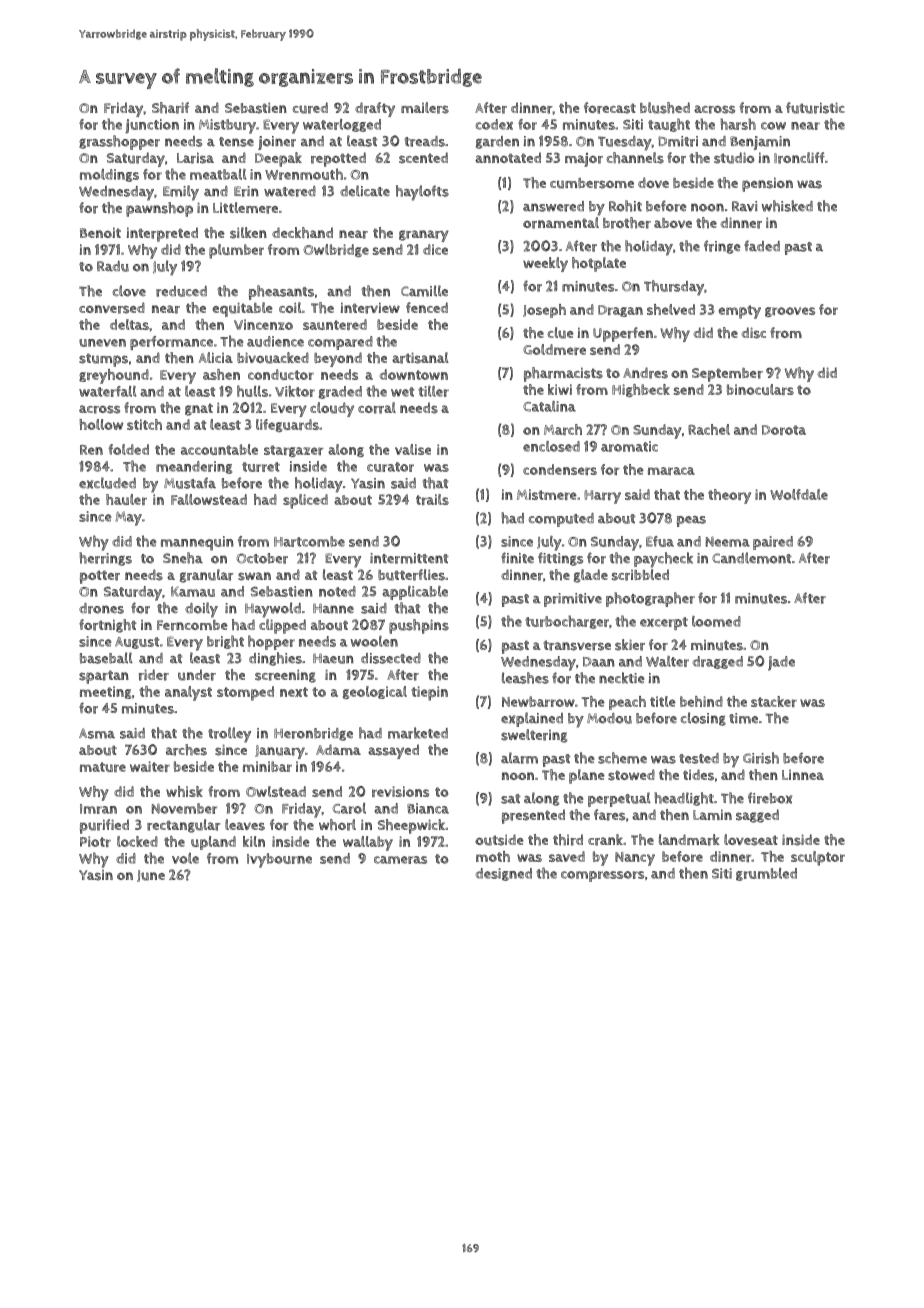 Image resolution: width=924 pixels, height=1308 pixels. What do you see at coordinates (227, 126) in the screenshot?
I see `Mistbury` at bounding box center [227, 126].
